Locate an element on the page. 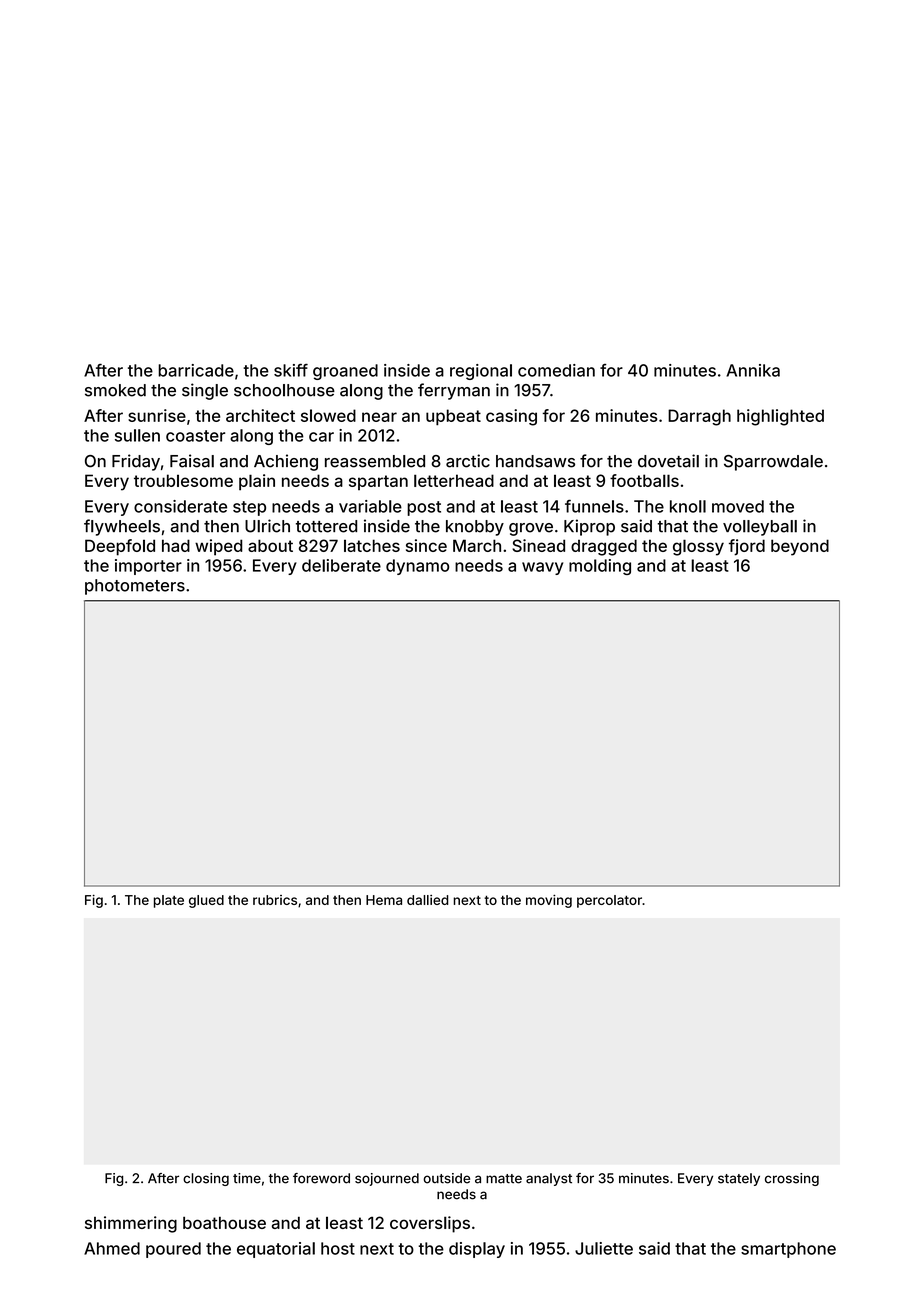 The width and height of the page is (924, 1308). knoll is located at coordinates (688, 506).
